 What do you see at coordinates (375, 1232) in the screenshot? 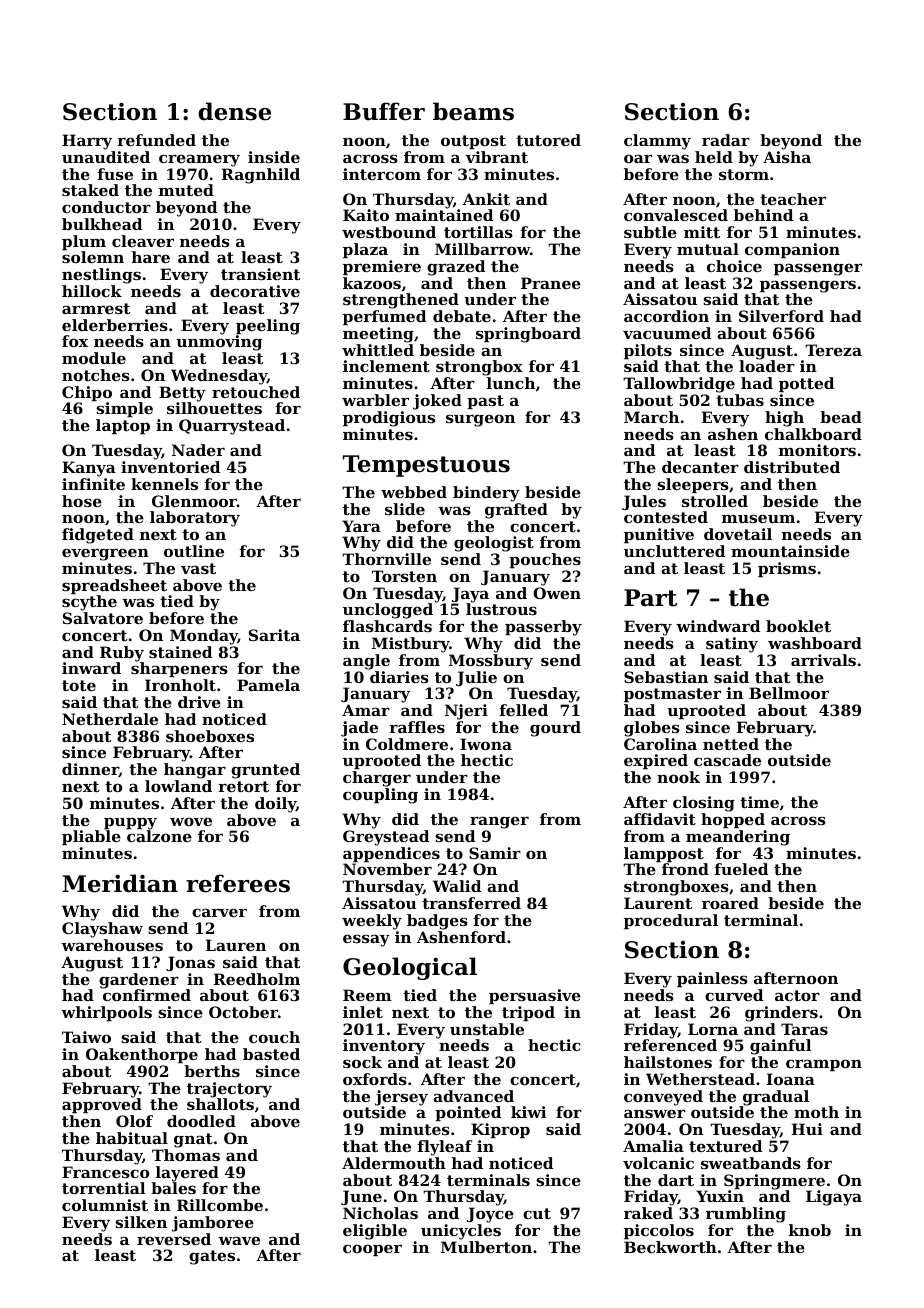
I see `eligible` at bounding box center [375, 1232].
